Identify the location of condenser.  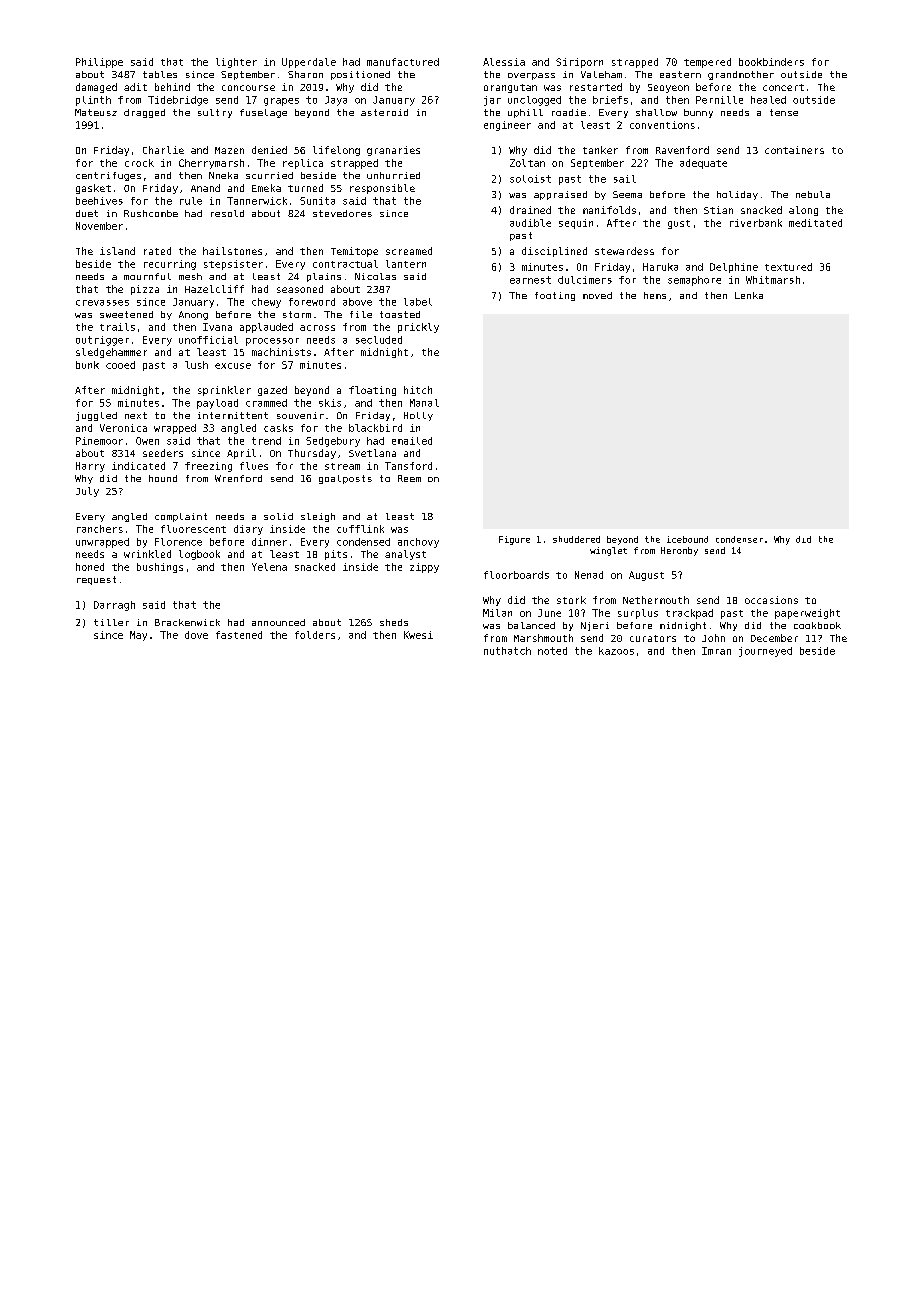
(739, 539).
